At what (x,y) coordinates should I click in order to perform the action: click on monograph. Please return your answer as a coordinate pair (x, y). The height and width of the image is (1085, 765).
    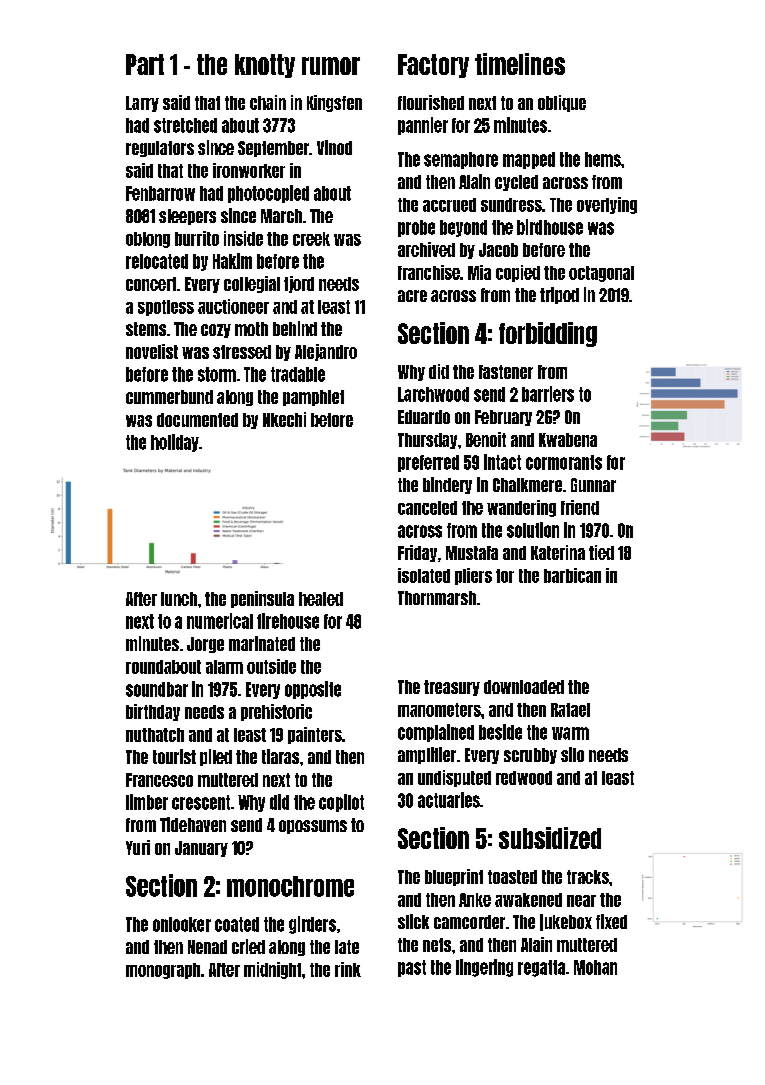
    Looking at the image, I should click on (163, 971).
